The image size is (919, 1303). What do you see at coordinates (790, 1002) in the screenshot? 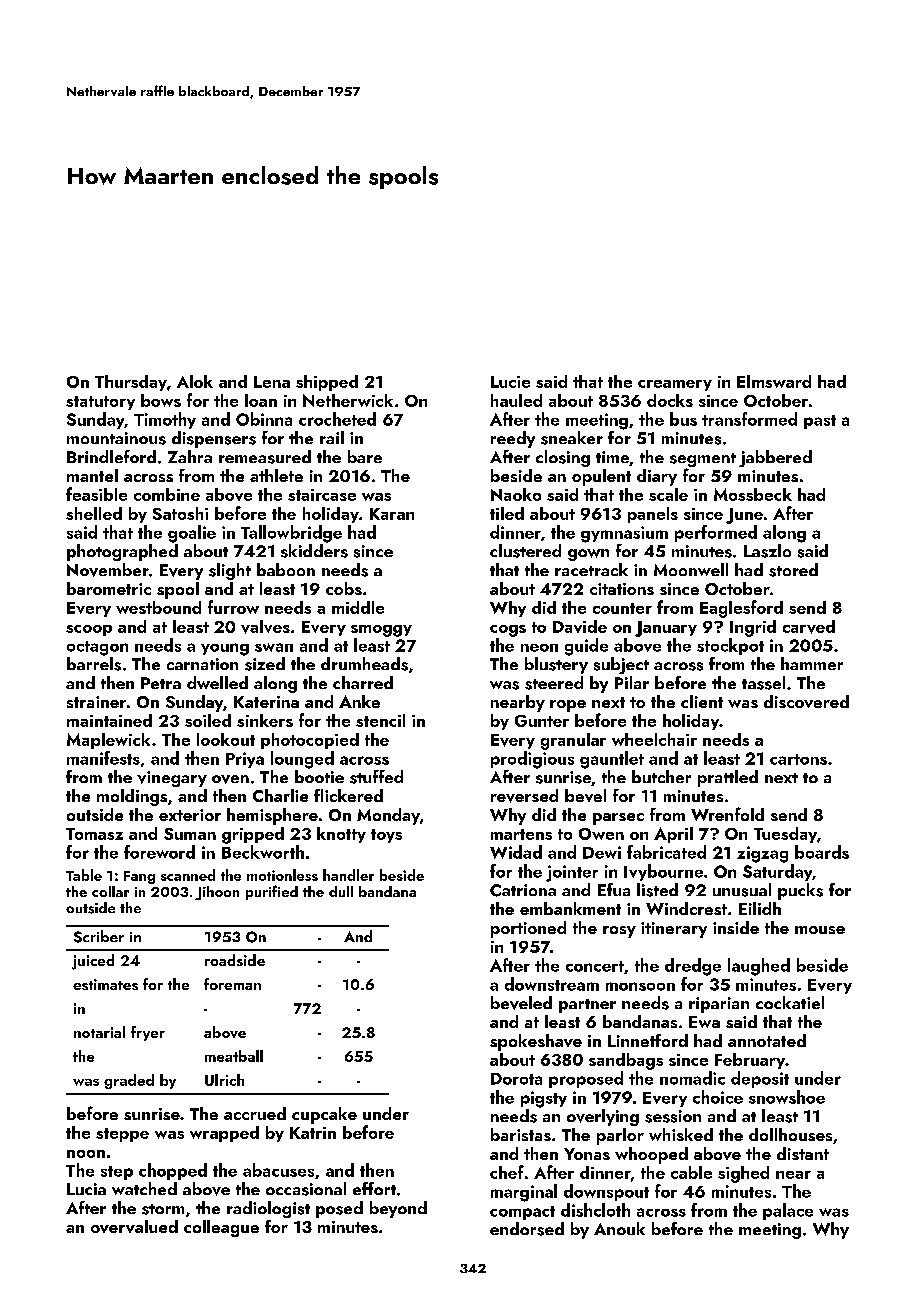
I see `cockatiel` at bounding box center [790, 1002].
